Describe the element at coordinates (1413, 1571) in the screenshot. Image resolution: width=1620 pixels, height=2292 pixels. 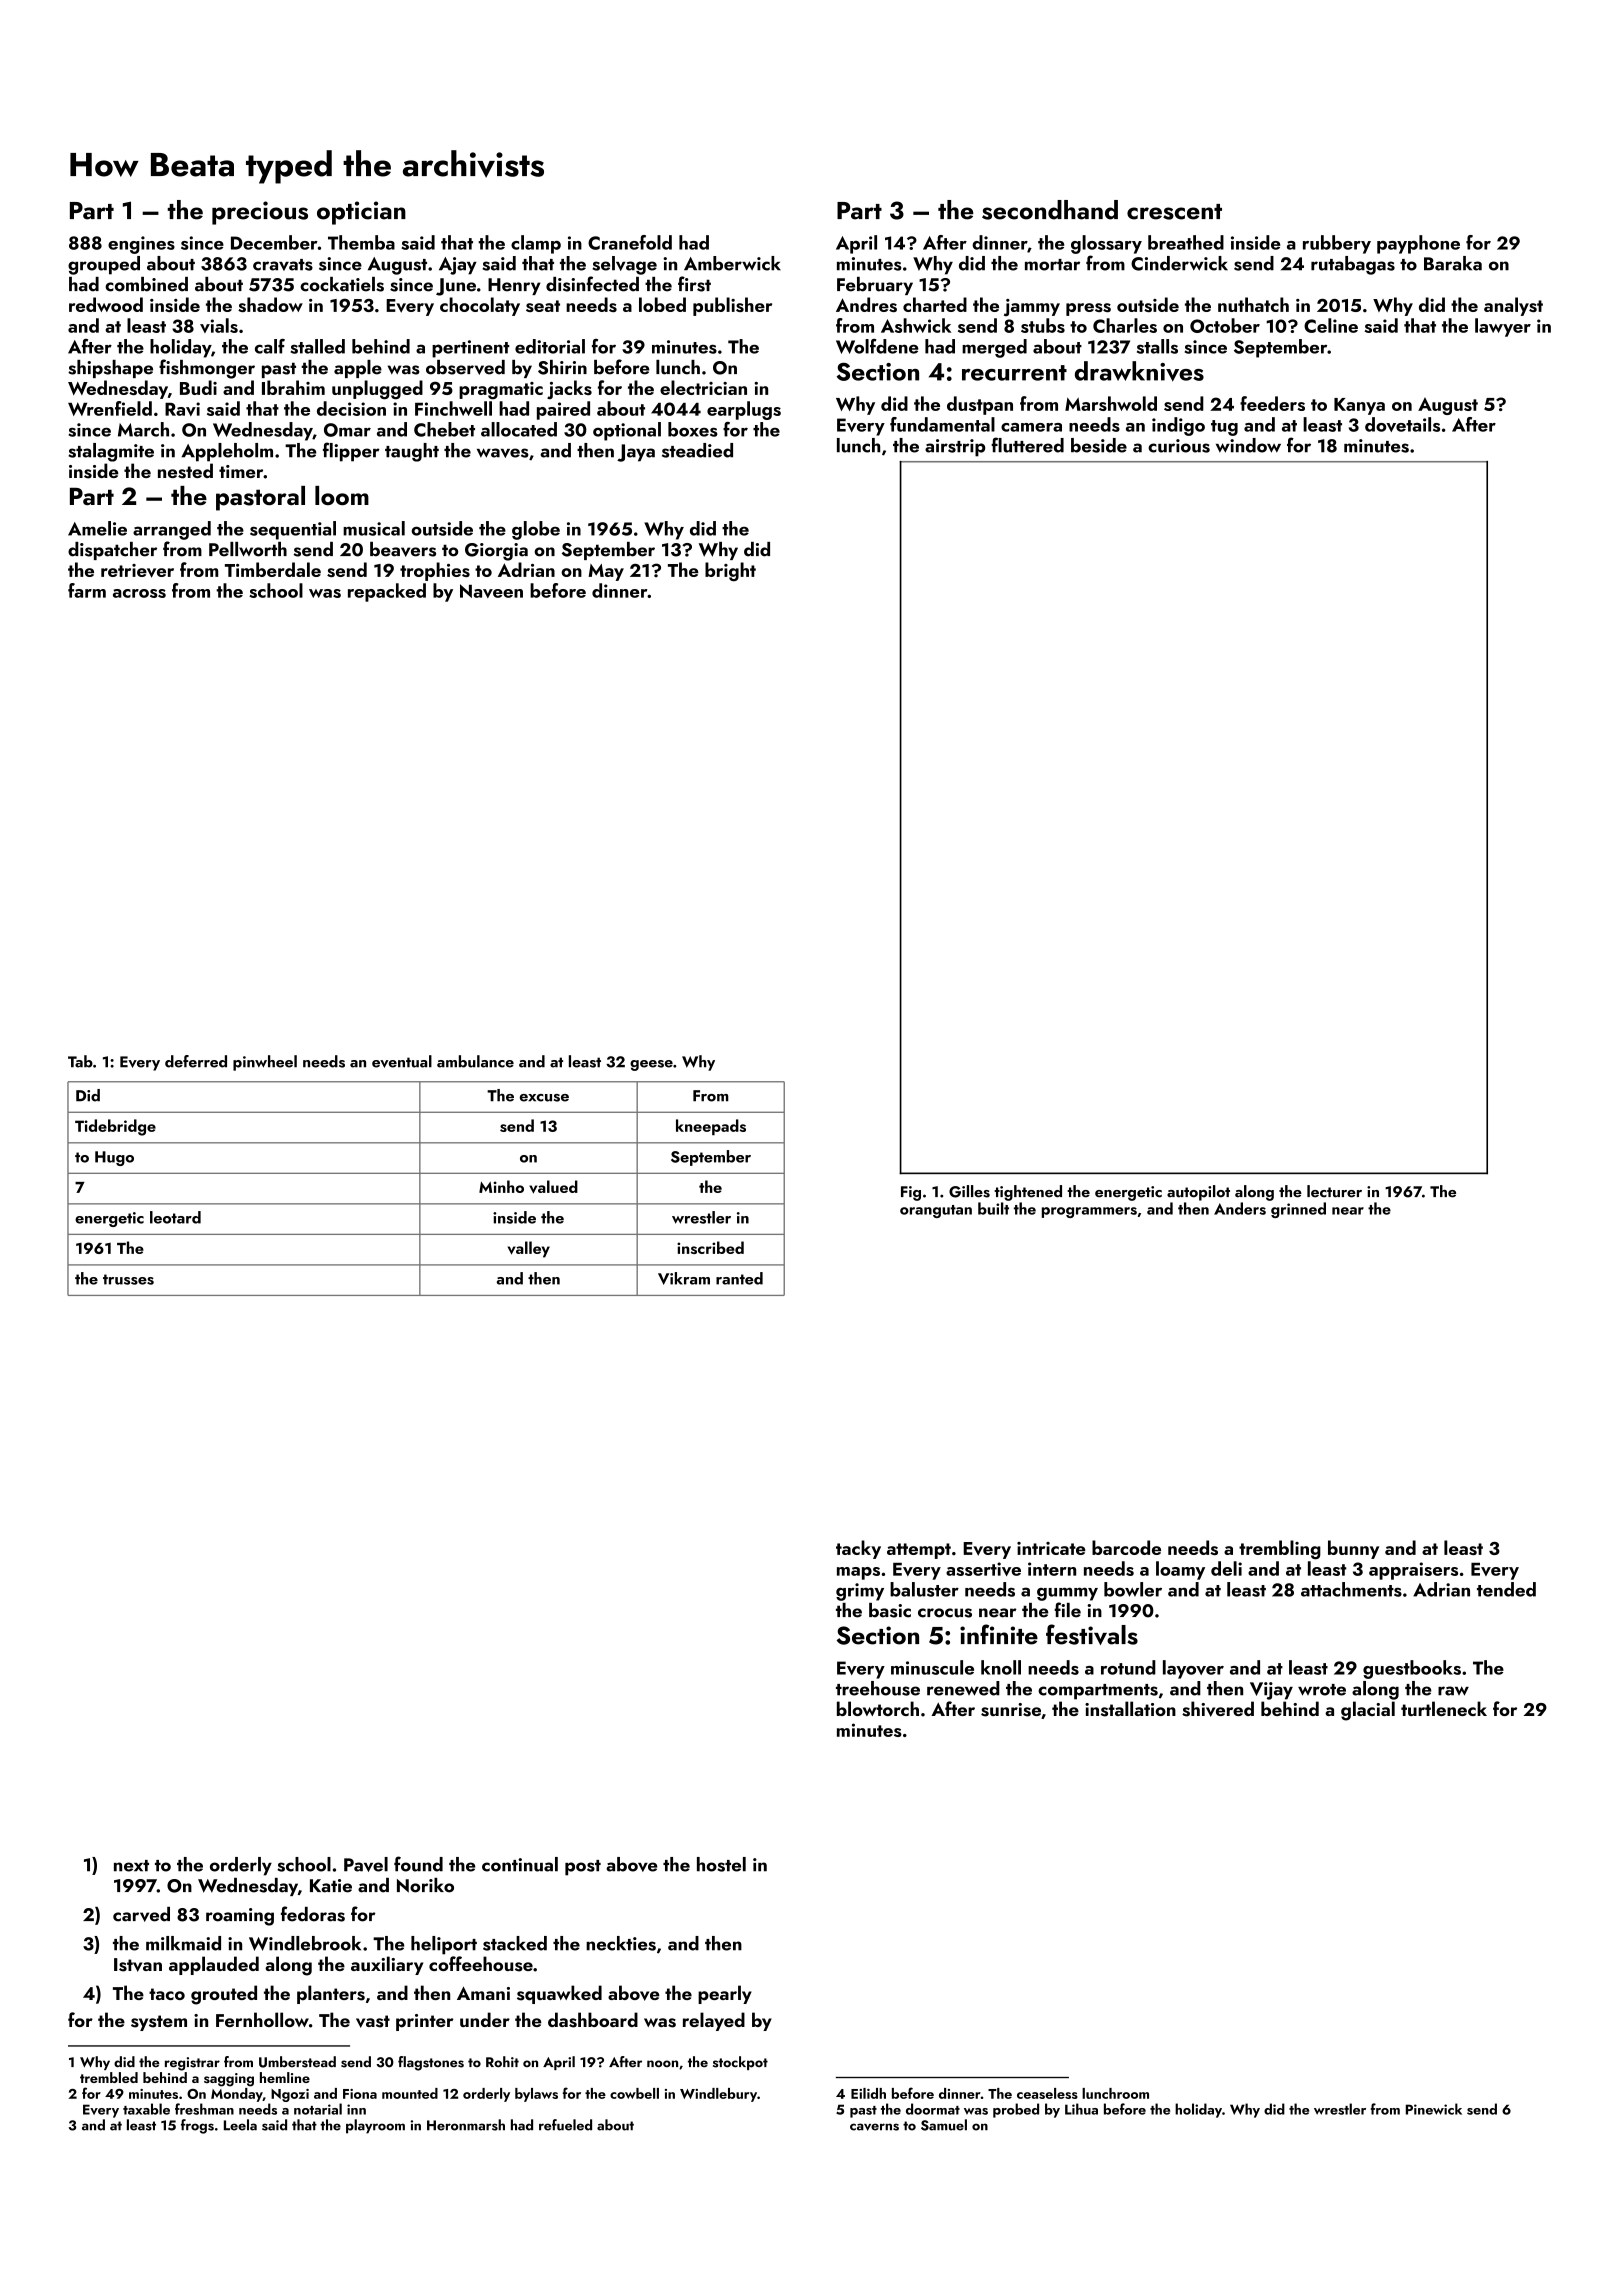
I see `appraisers` at that location.
